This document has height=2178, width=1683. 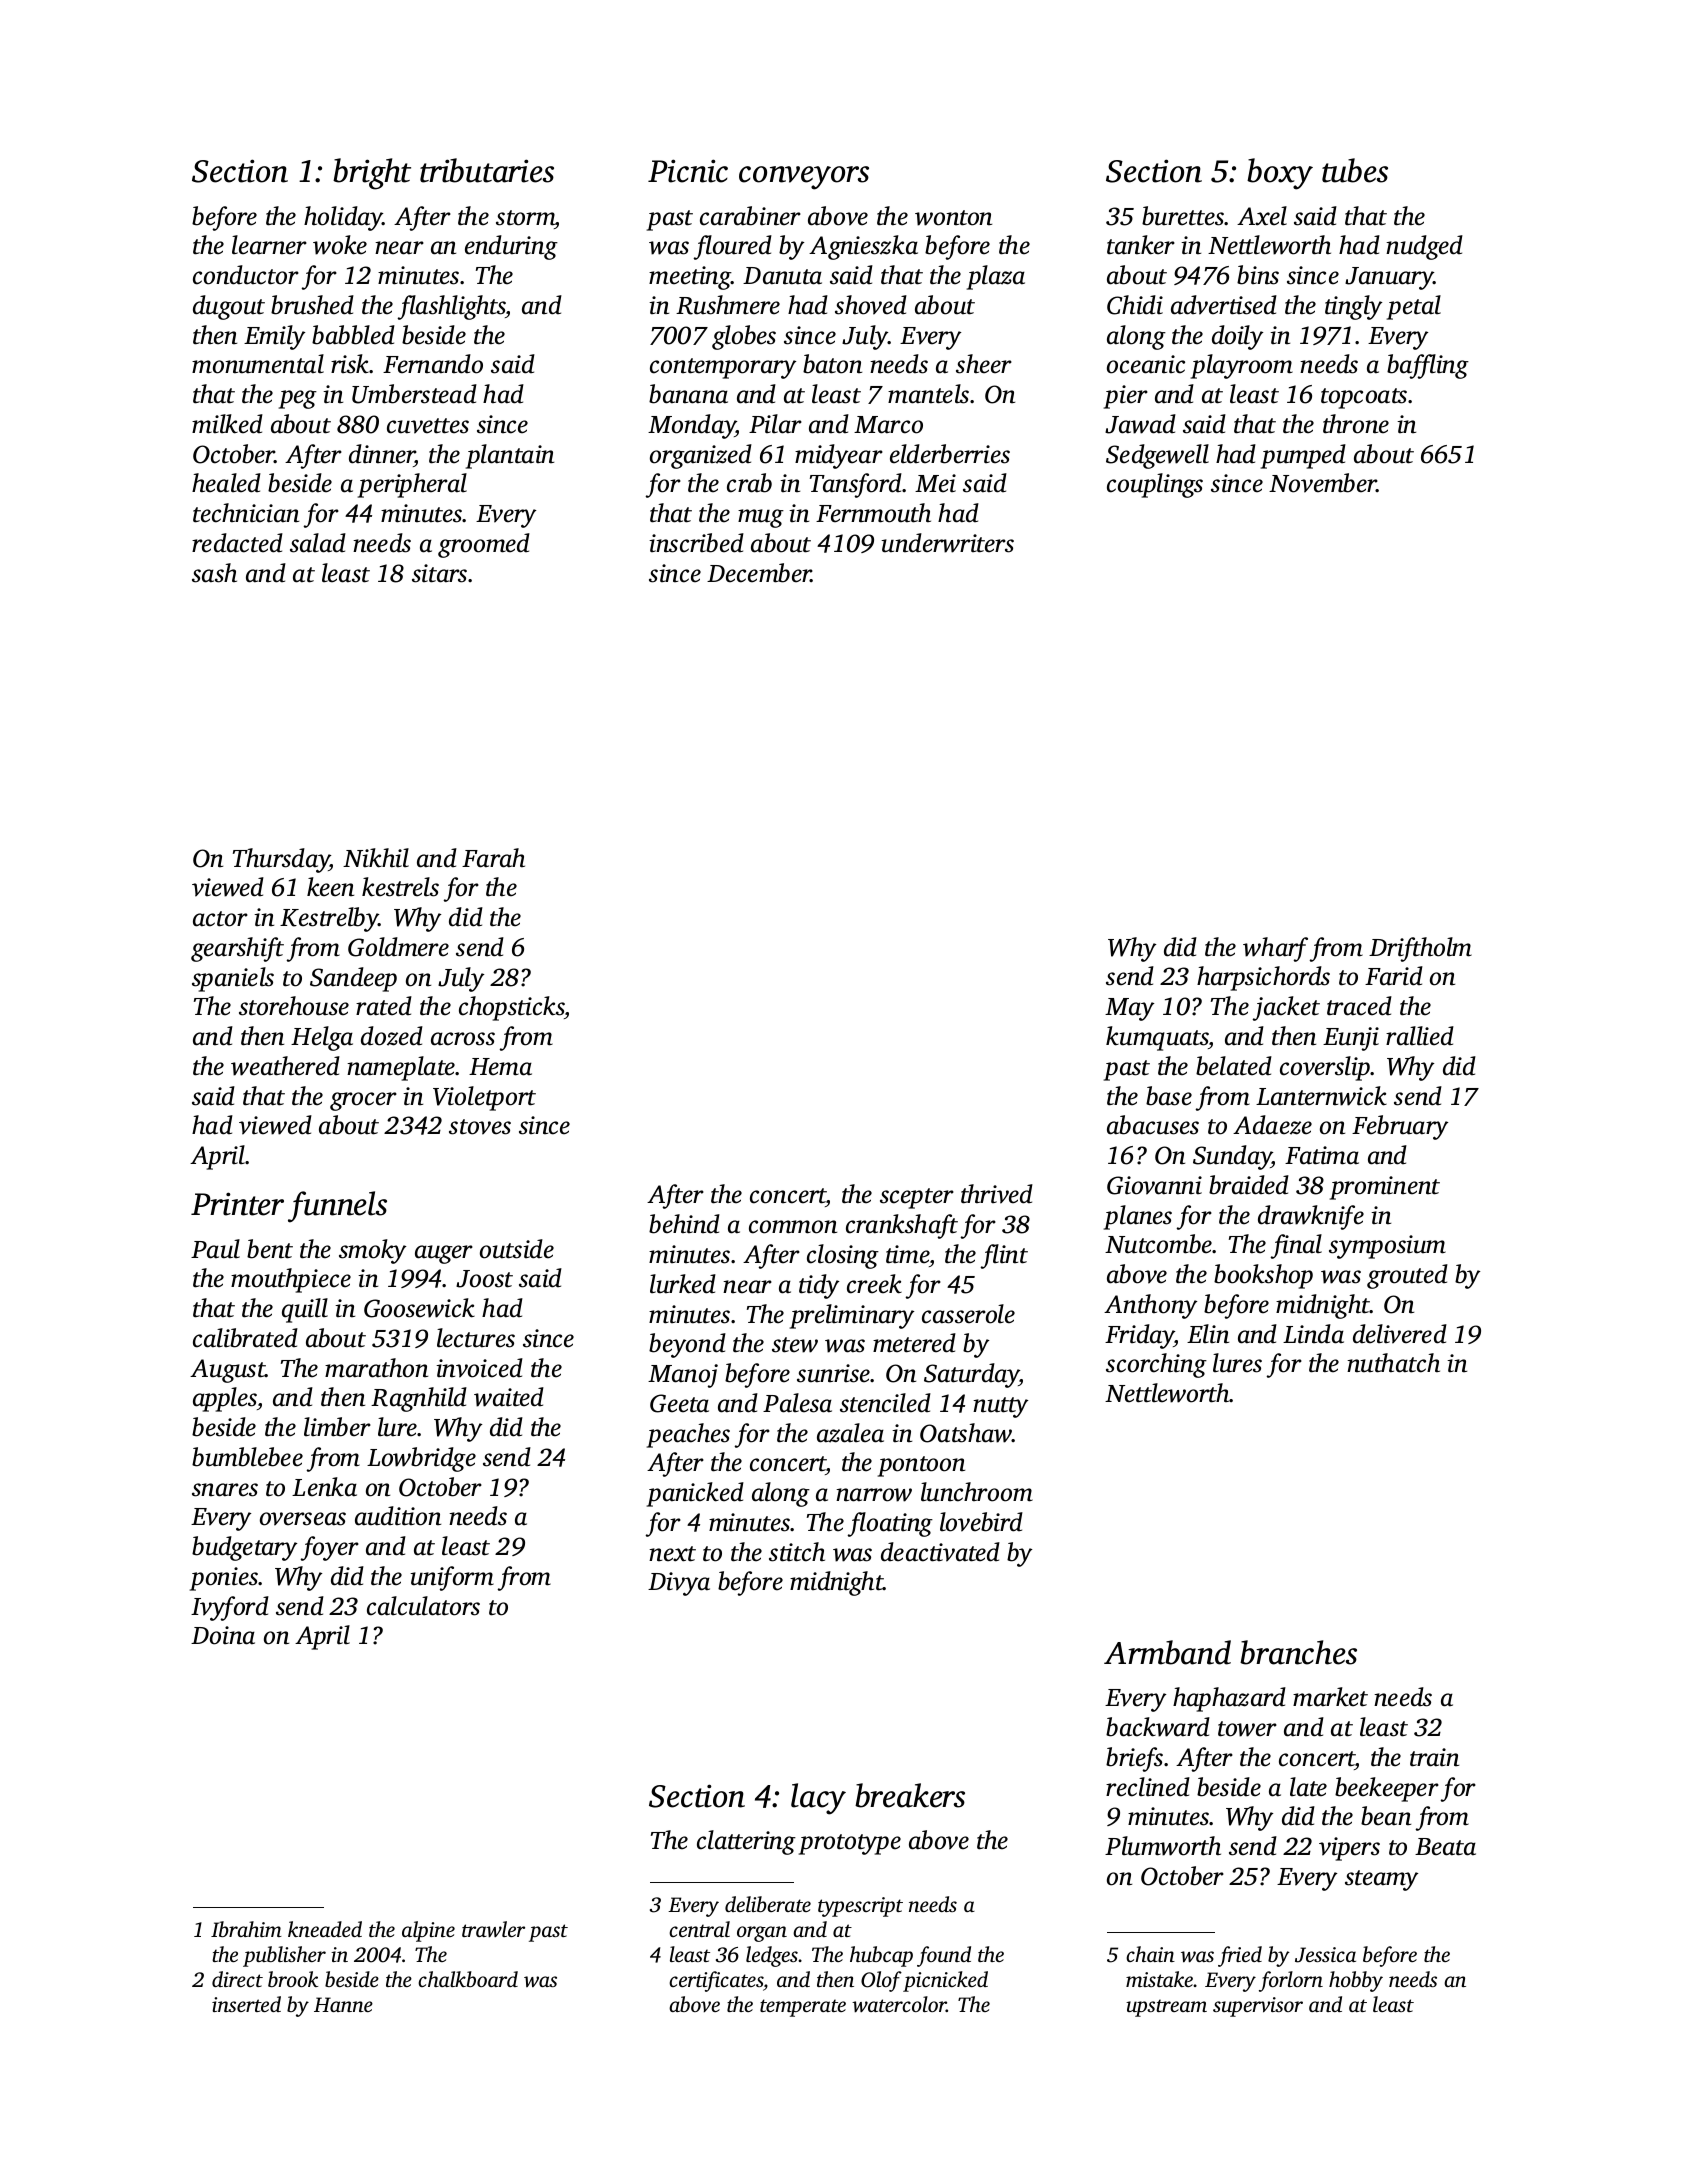 What do you see at coordinates (1275, 949) in the document?
I see `wharf` at bounding box center [1275, 949].
